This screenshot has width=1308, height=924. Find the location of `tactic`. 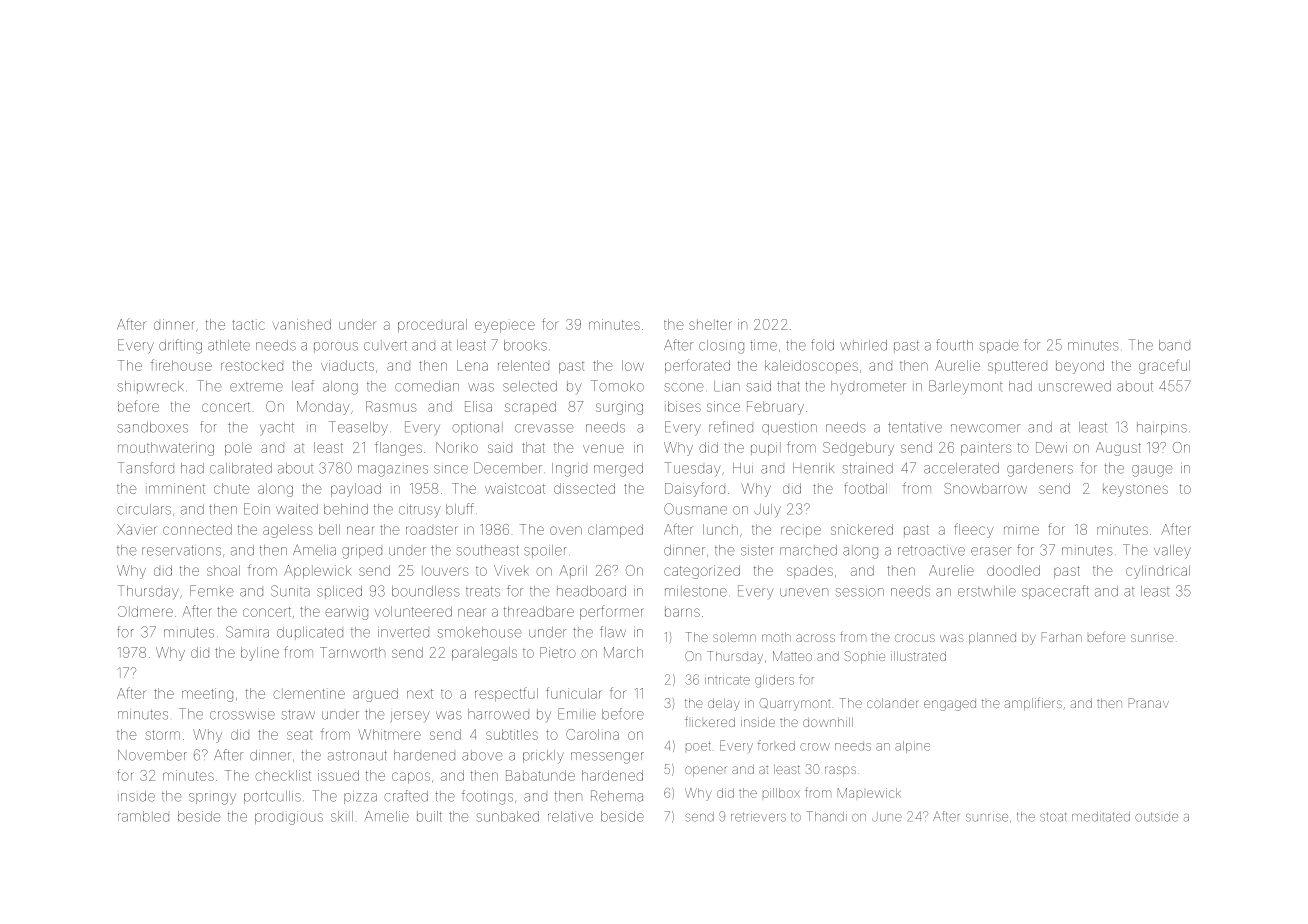

tactic is located at coordinates (248, 325).
